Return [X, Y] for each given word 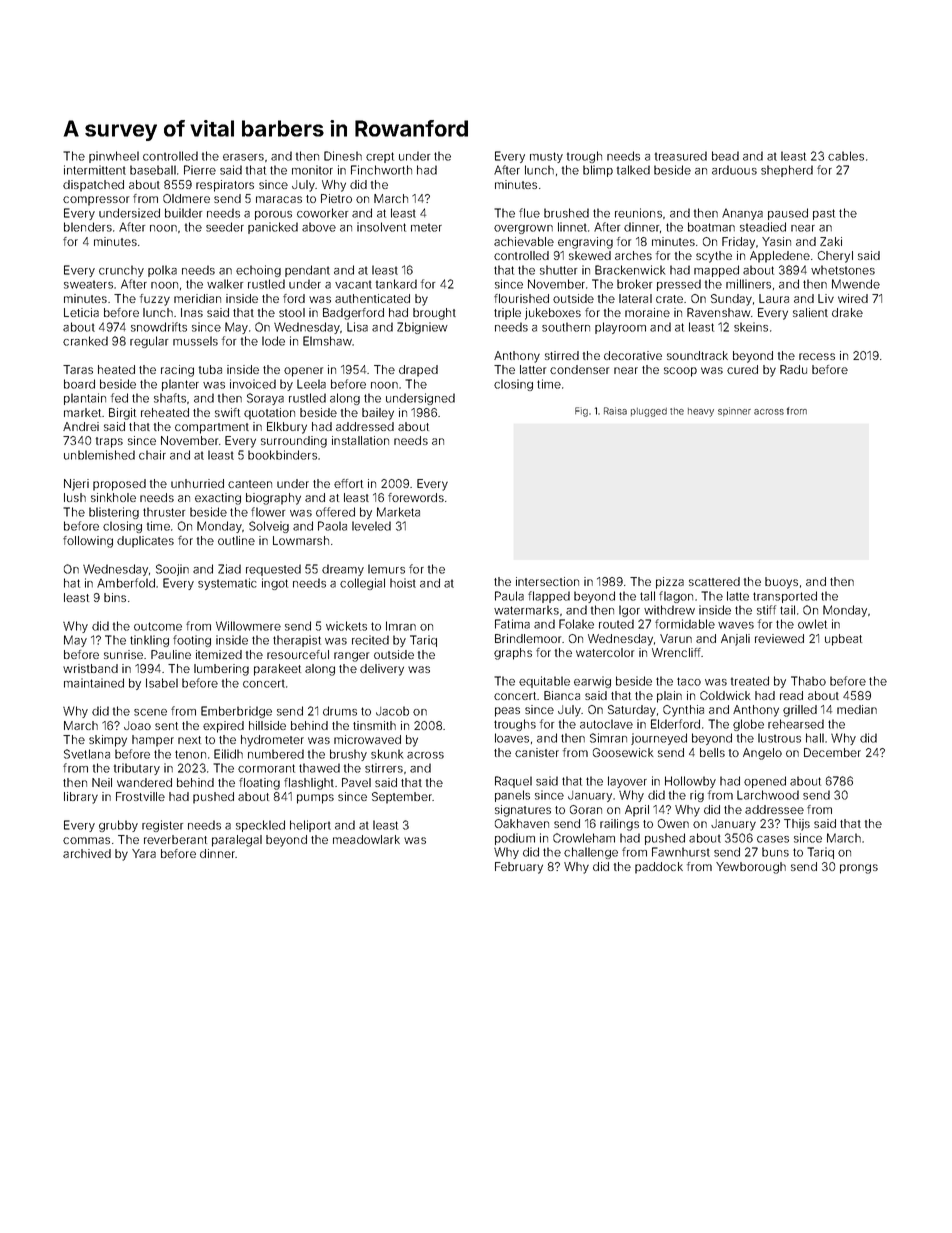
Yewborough [751, 868]
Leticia [81, 312]
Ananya [742, 214]
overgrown [523, 229]
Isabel [162, 683]
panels [512, 796]
